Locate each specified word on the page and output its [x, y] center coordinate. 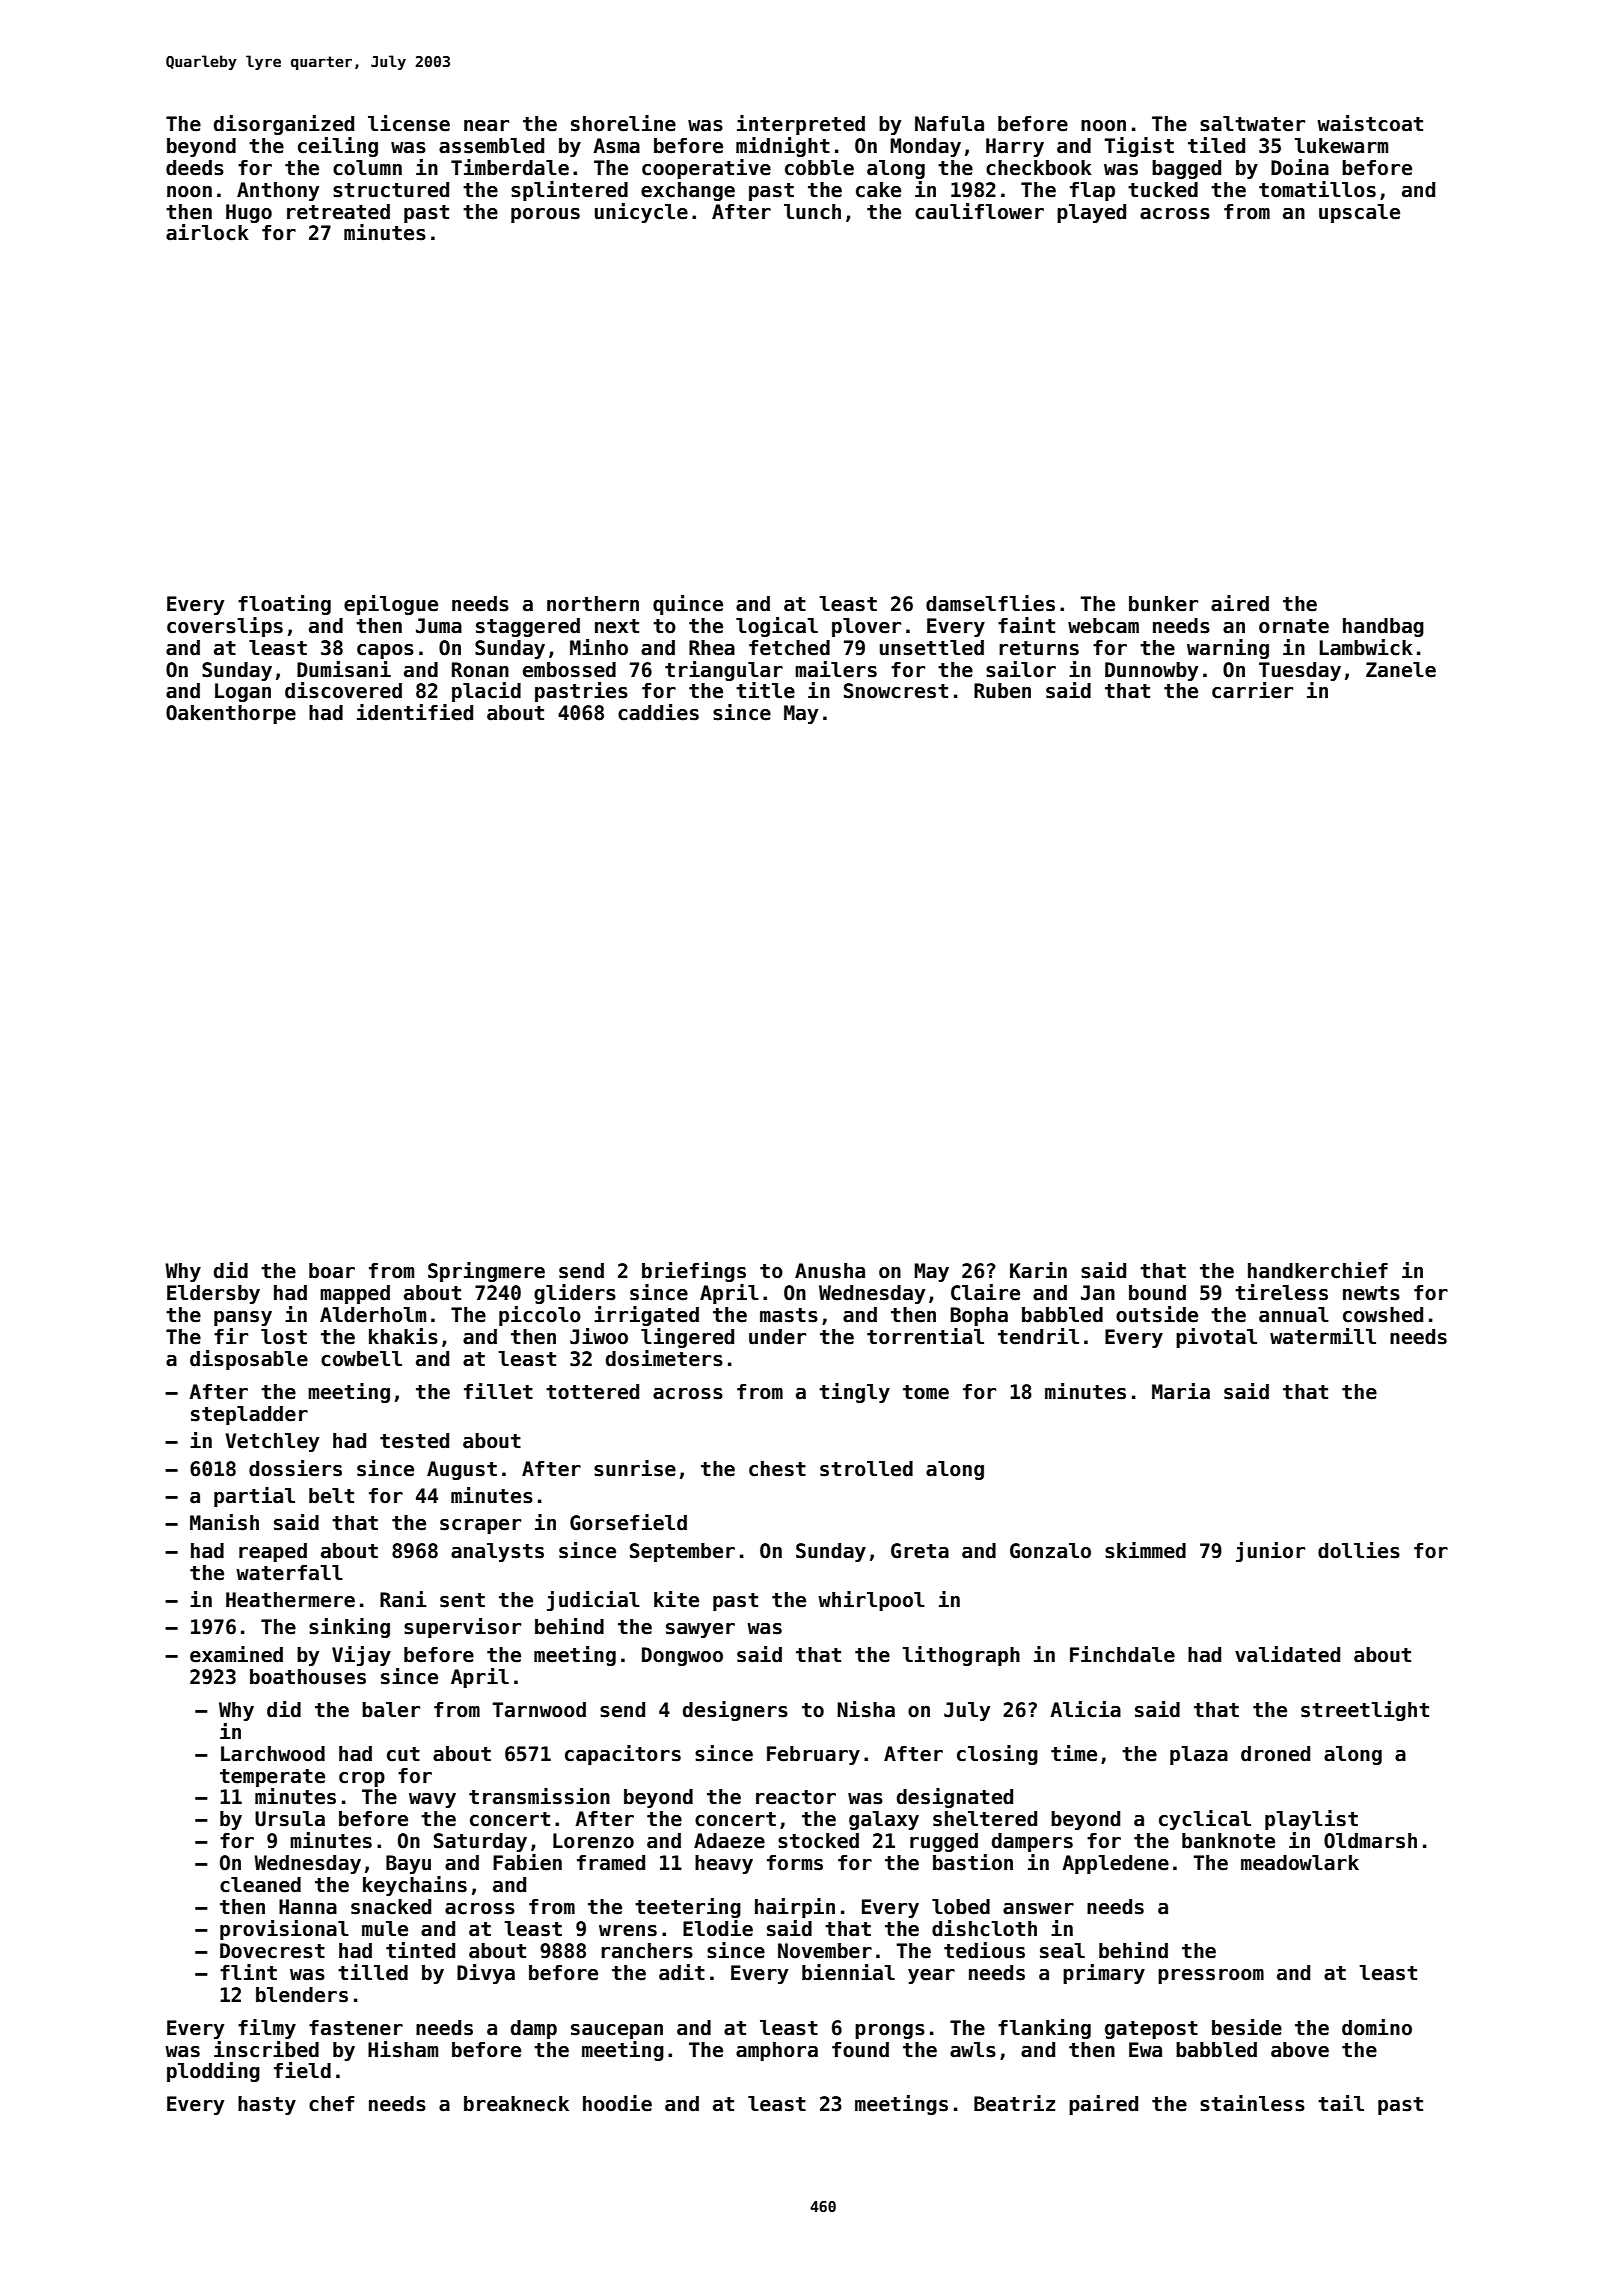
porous [545, 215]
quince [688, 605]
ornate [1294, 626]
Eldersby [213, 1294]
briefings [694, 1272]
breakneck [516, 2104]
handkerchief [1318, 1270]
